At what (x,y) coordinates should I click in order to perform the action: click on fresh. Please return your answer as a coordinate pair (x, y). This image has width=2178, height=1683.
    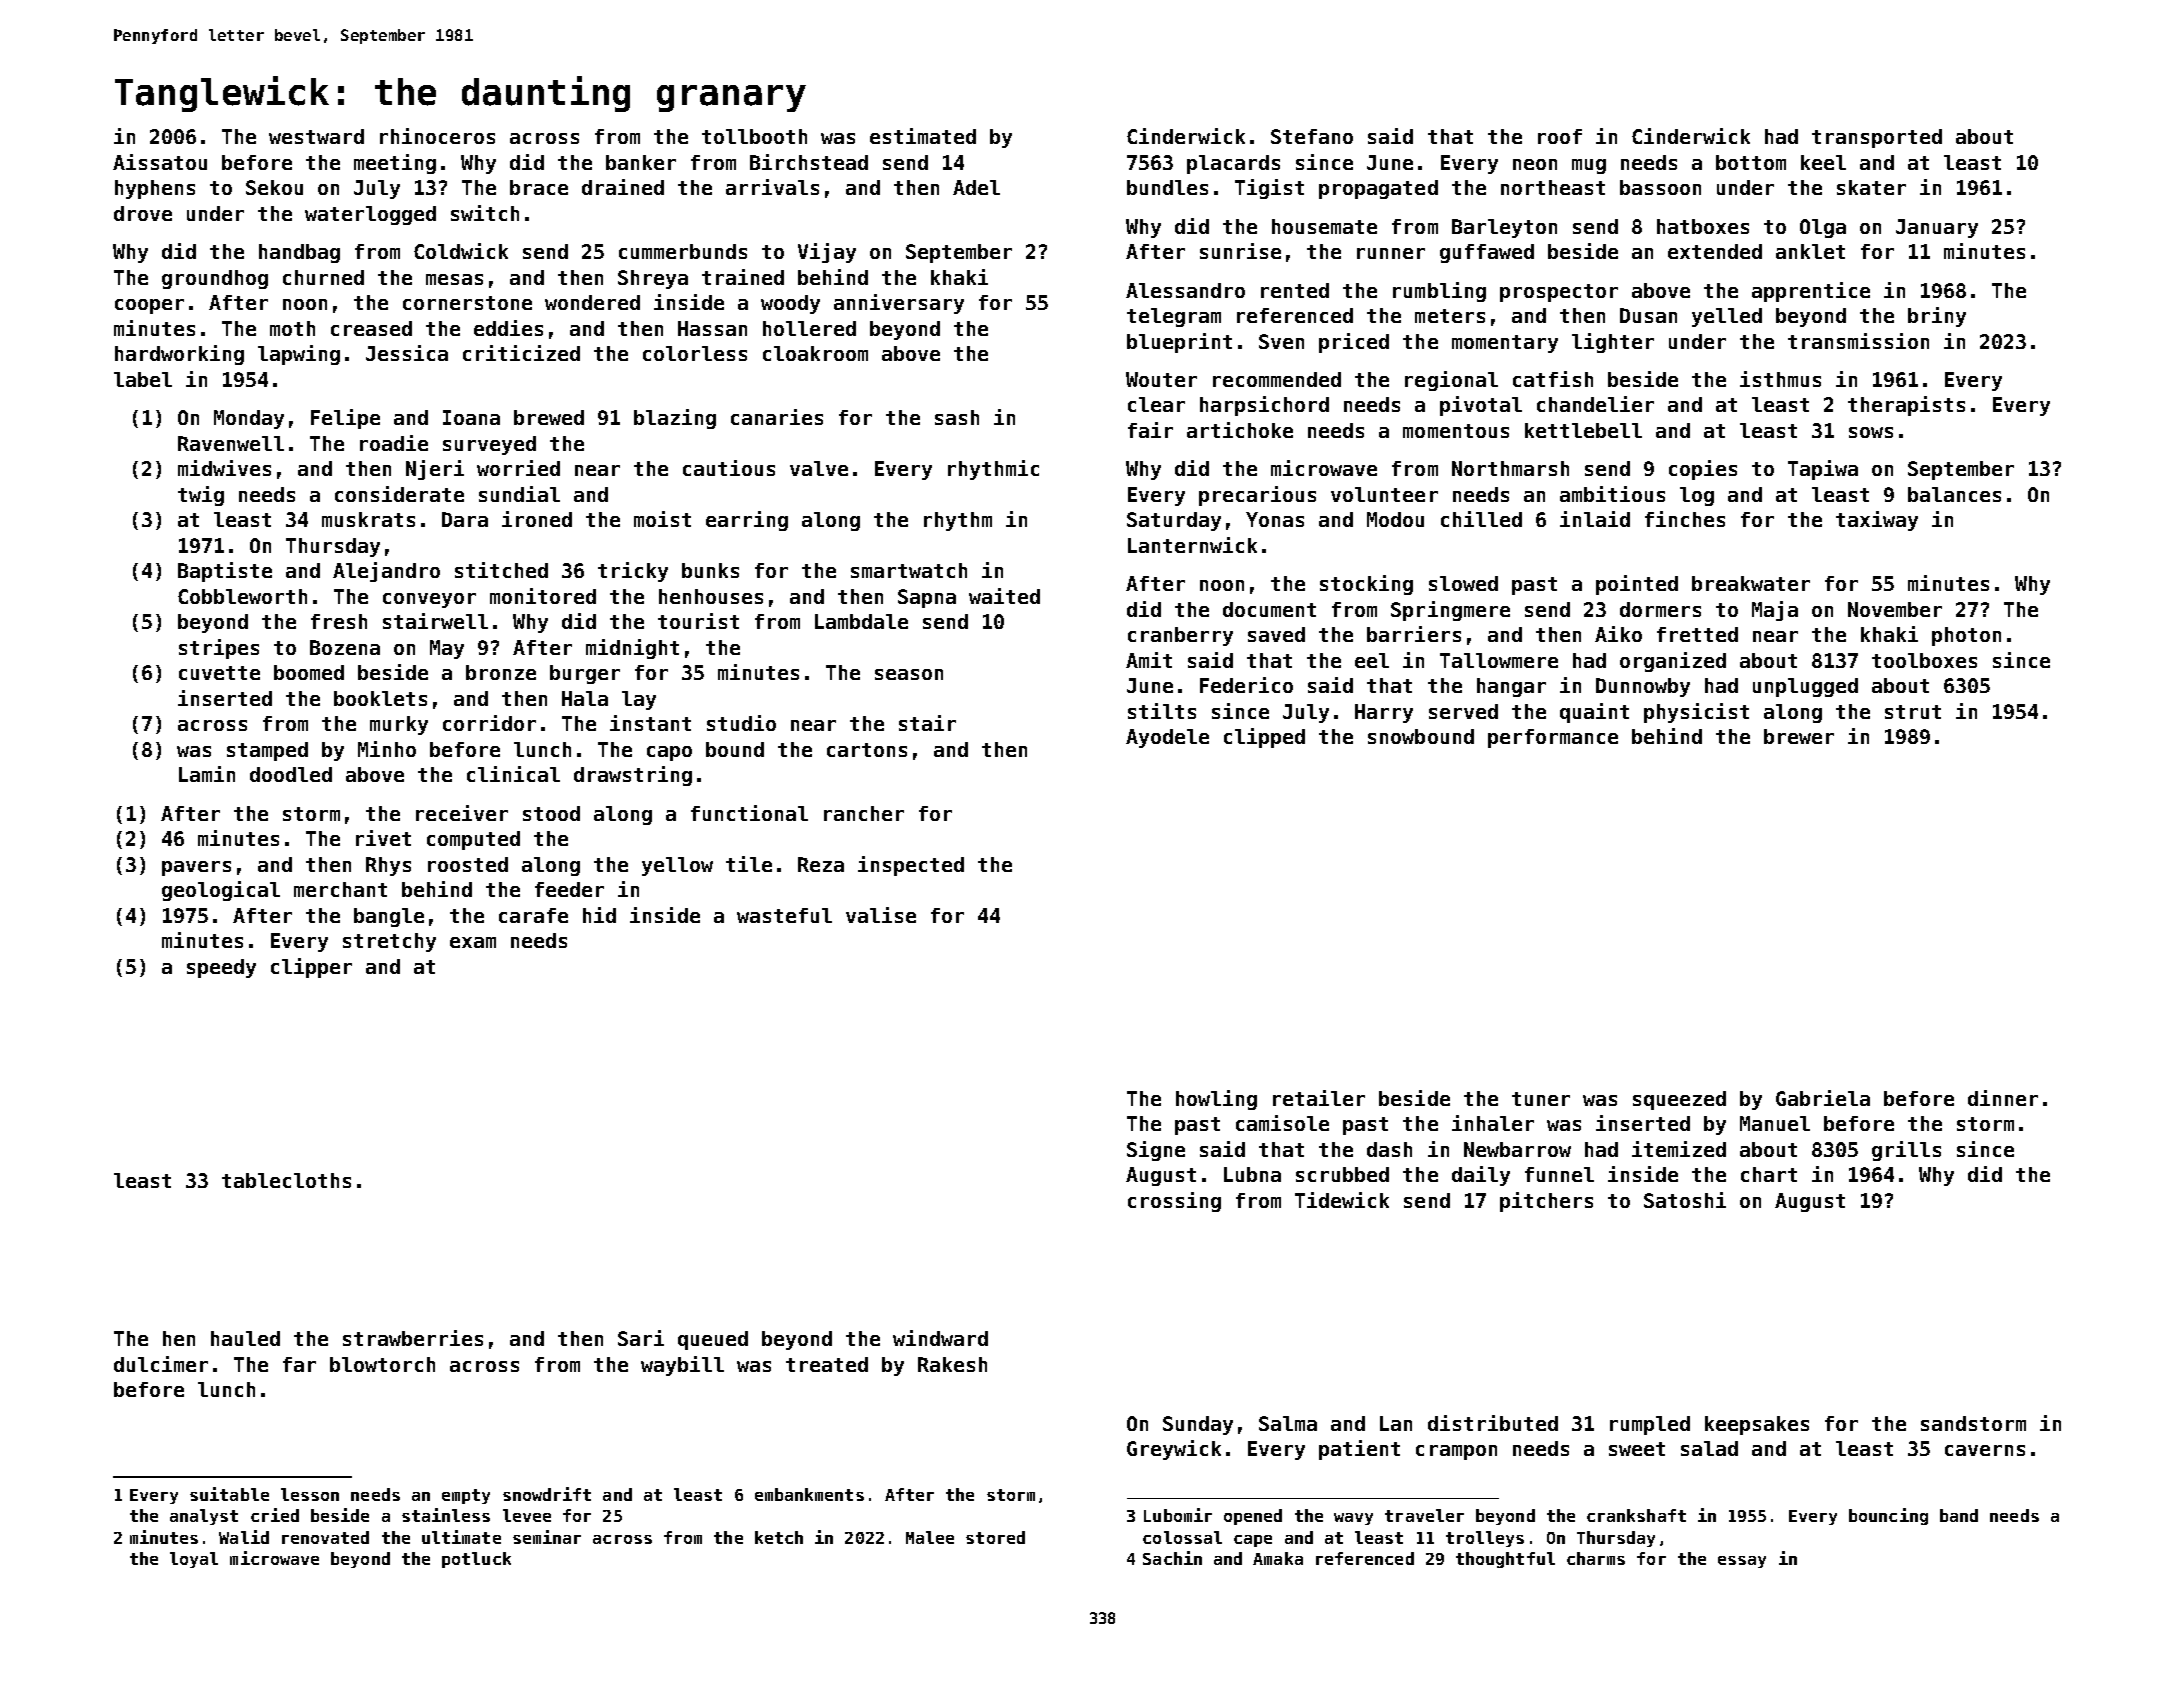
    Looking at the image, I should click on (339, 621).
